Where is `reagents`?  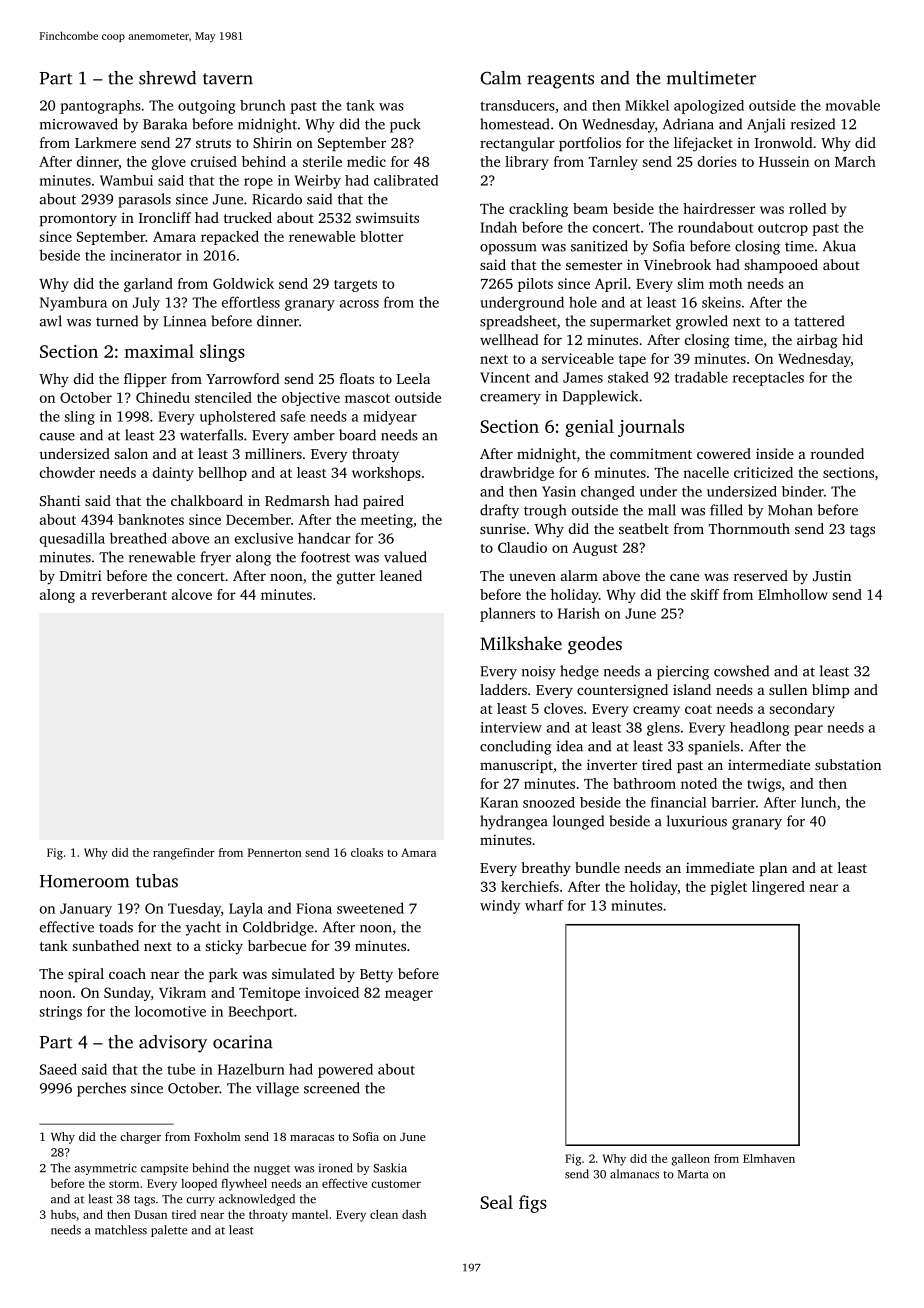
reagents is located at coordinates (560, 81).
